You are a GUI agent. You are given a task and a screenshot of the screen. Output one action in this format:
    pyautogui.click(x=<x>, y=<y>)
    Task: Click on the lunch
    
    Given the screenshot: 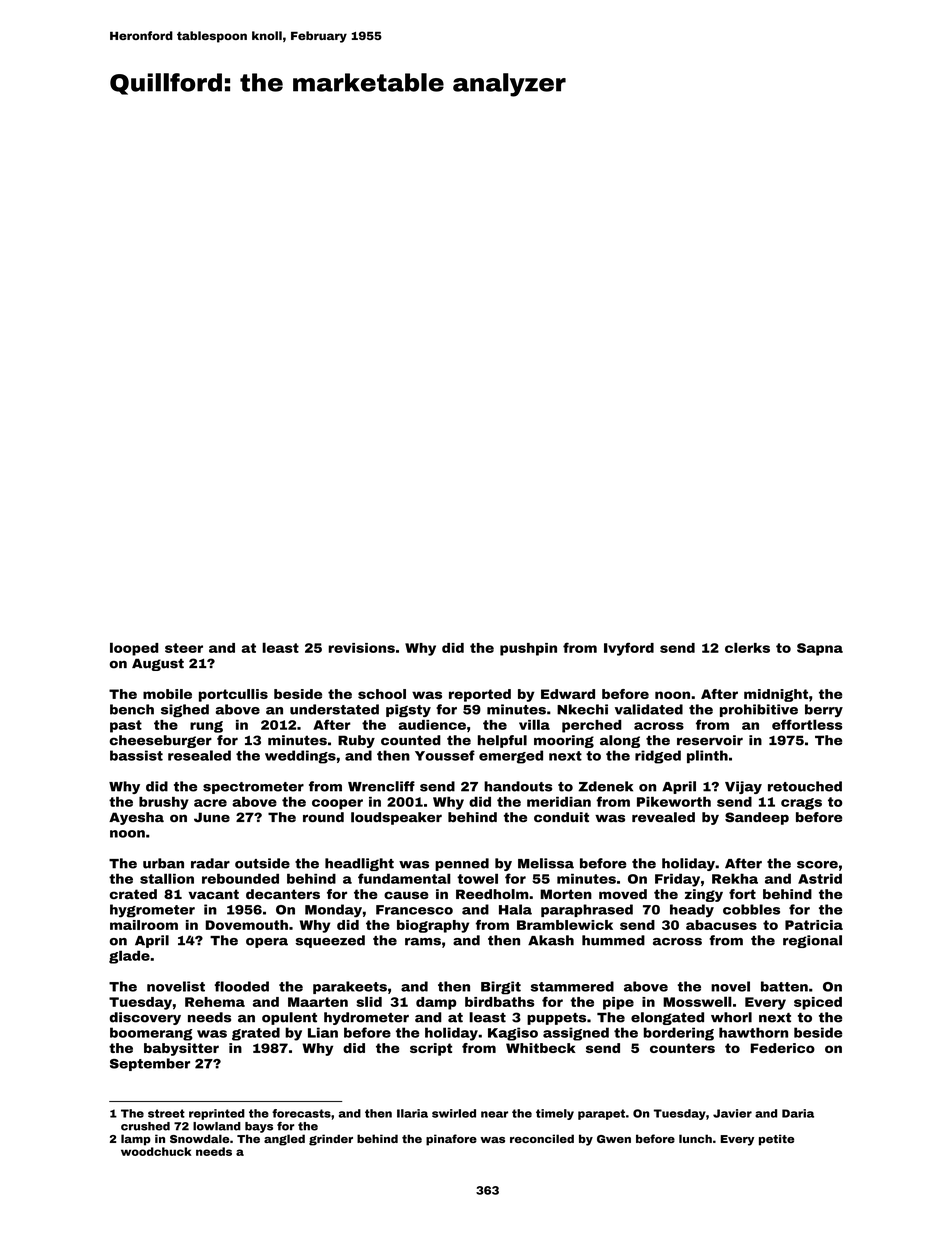 What is the action you would take?
    pyautogui.click(x=695, y=1138)
